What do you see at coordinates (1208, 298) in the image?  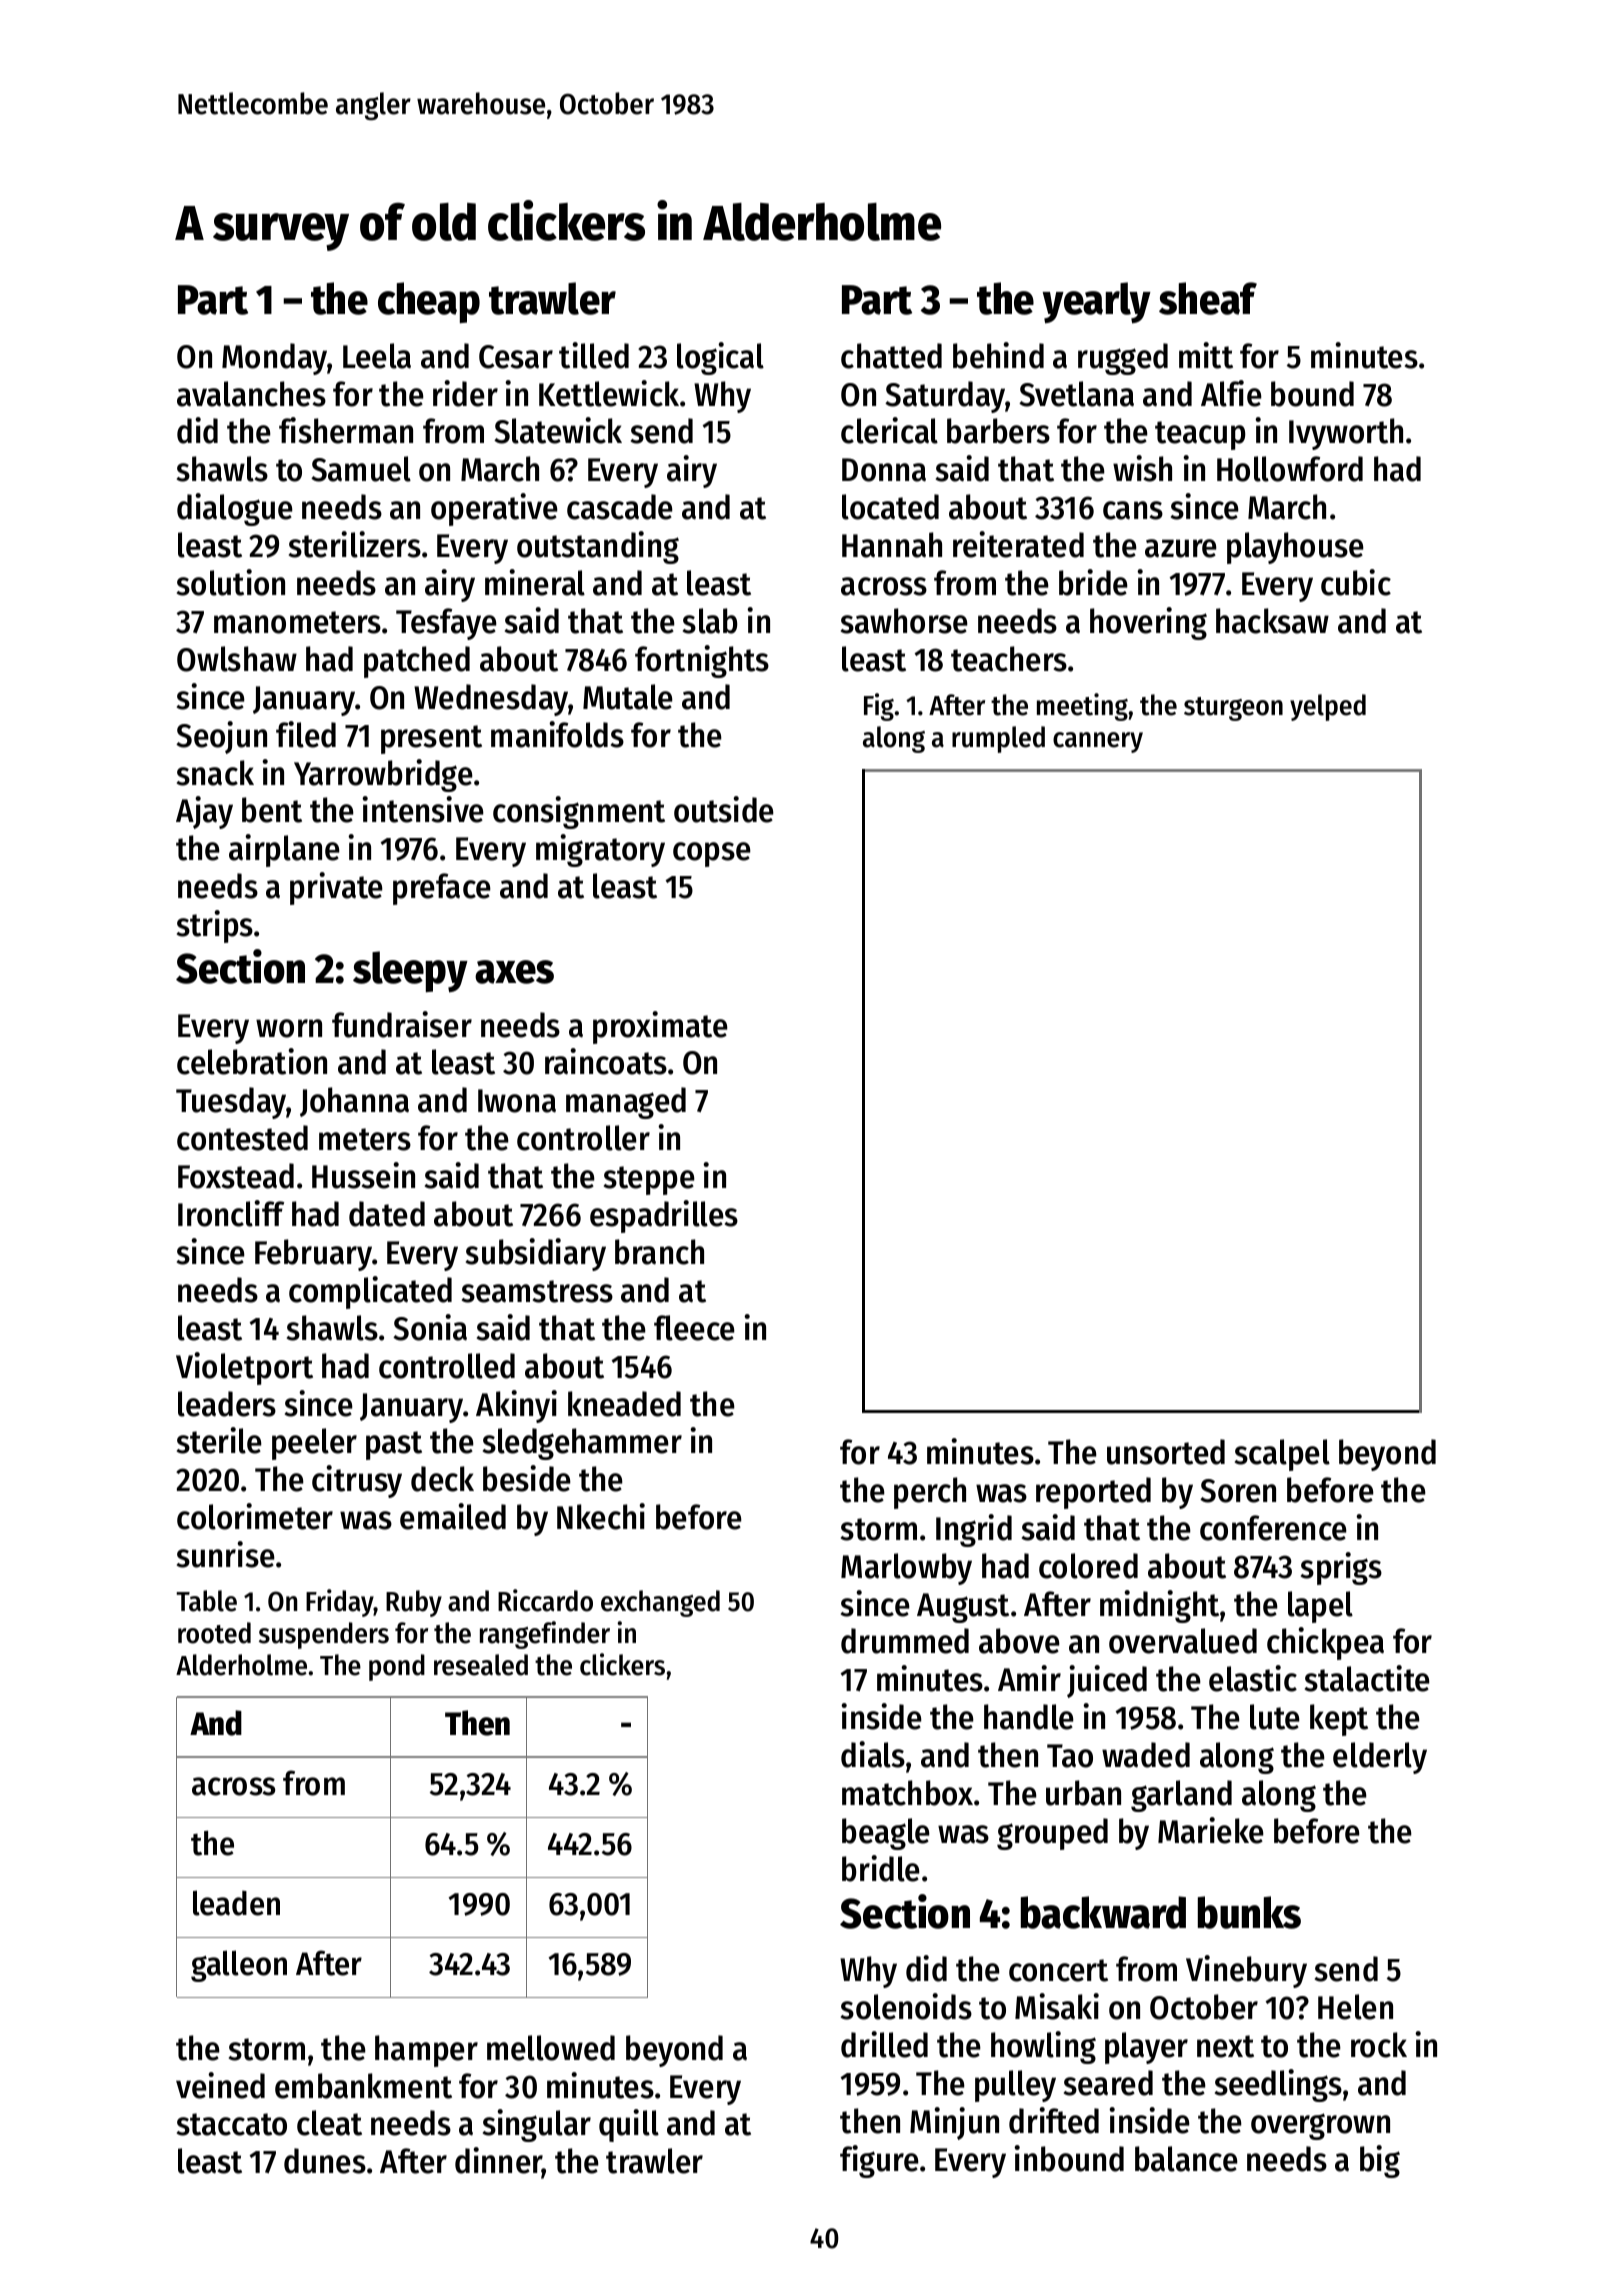 I see `sheaf` at bounding box center [1208, 298].
